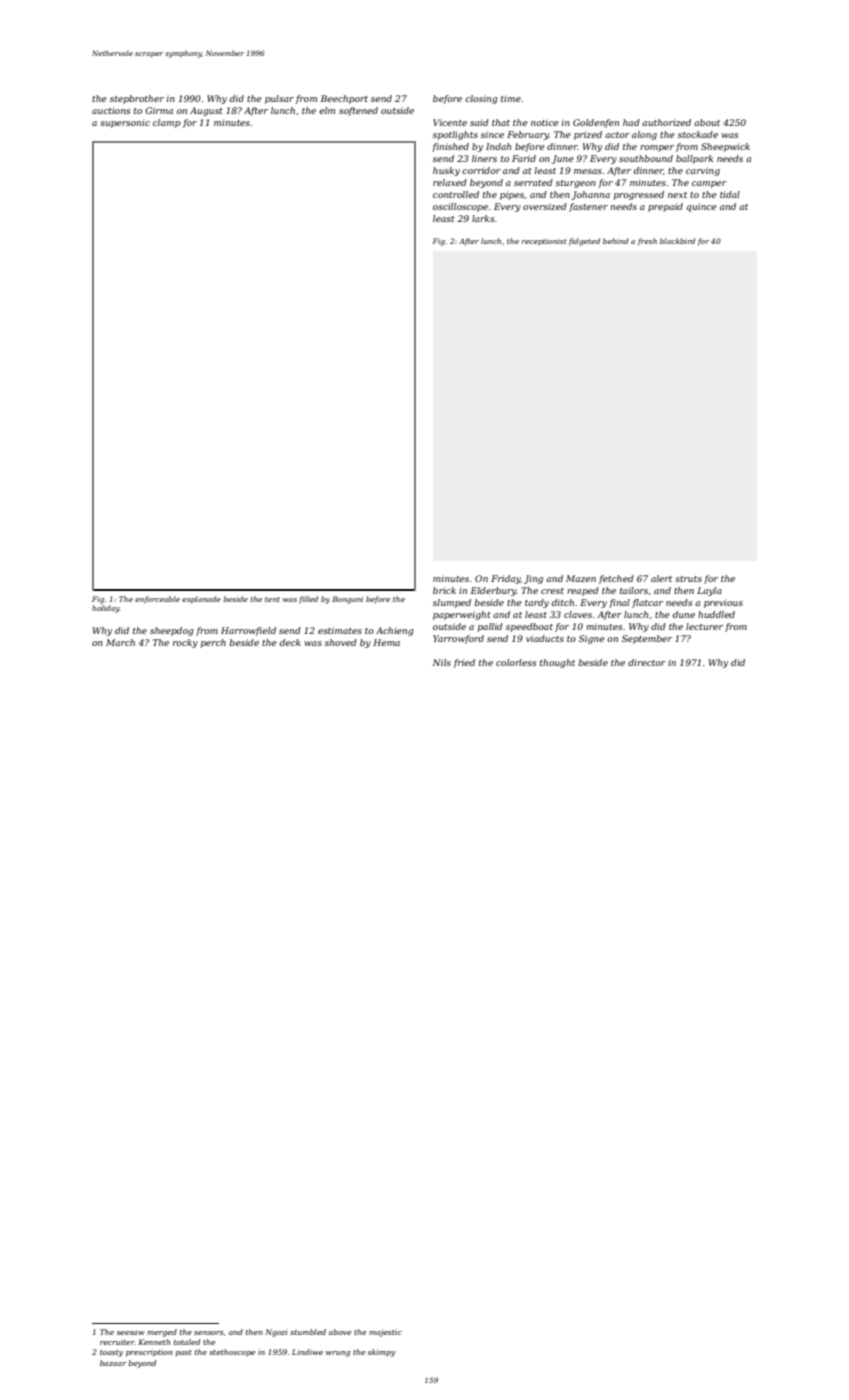 The image size is (849, 1400). I want to click on sensors, so click(209, 1333).
